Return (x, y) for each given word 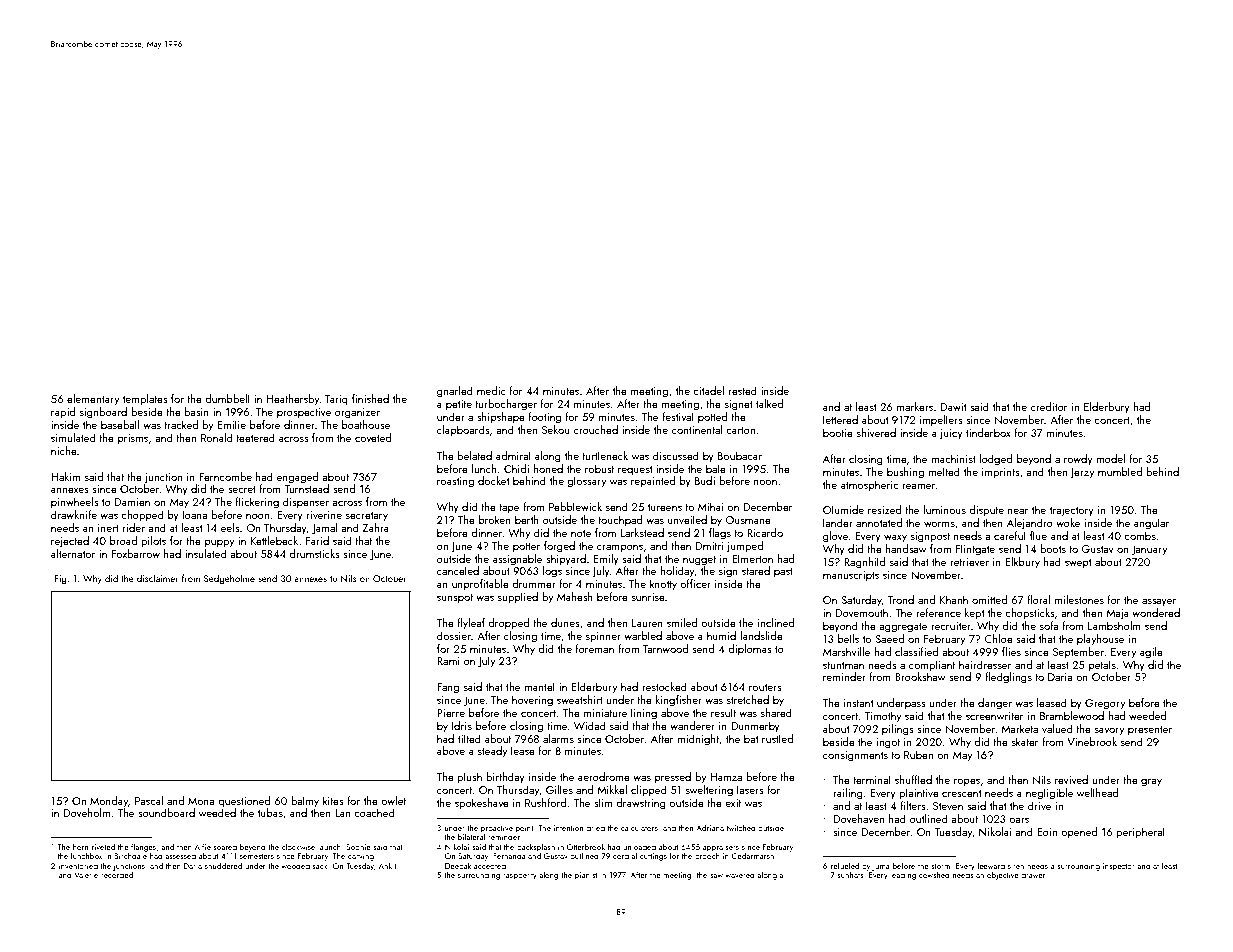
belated (474, 455)
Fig (60, 579)
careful (1010, 535)
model (1110, 458)
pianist (586, 876)
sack (320, 866)
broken (495, 519)
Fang (448, 688)
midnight (698, 740)
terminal (872, 779)
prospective (304, 413)
